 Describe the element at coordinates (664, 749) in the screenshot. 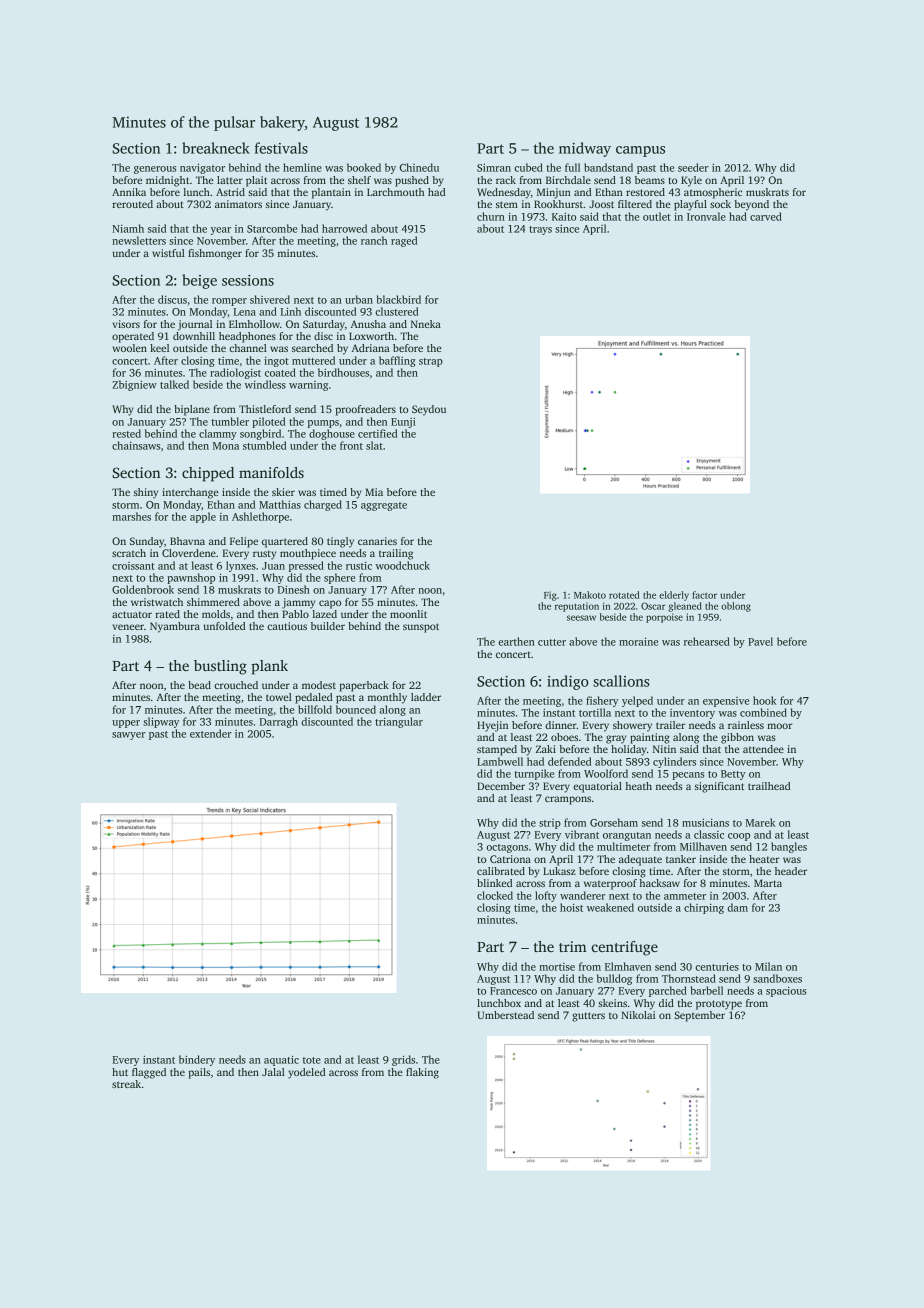

I see `Nitin` at that location.
